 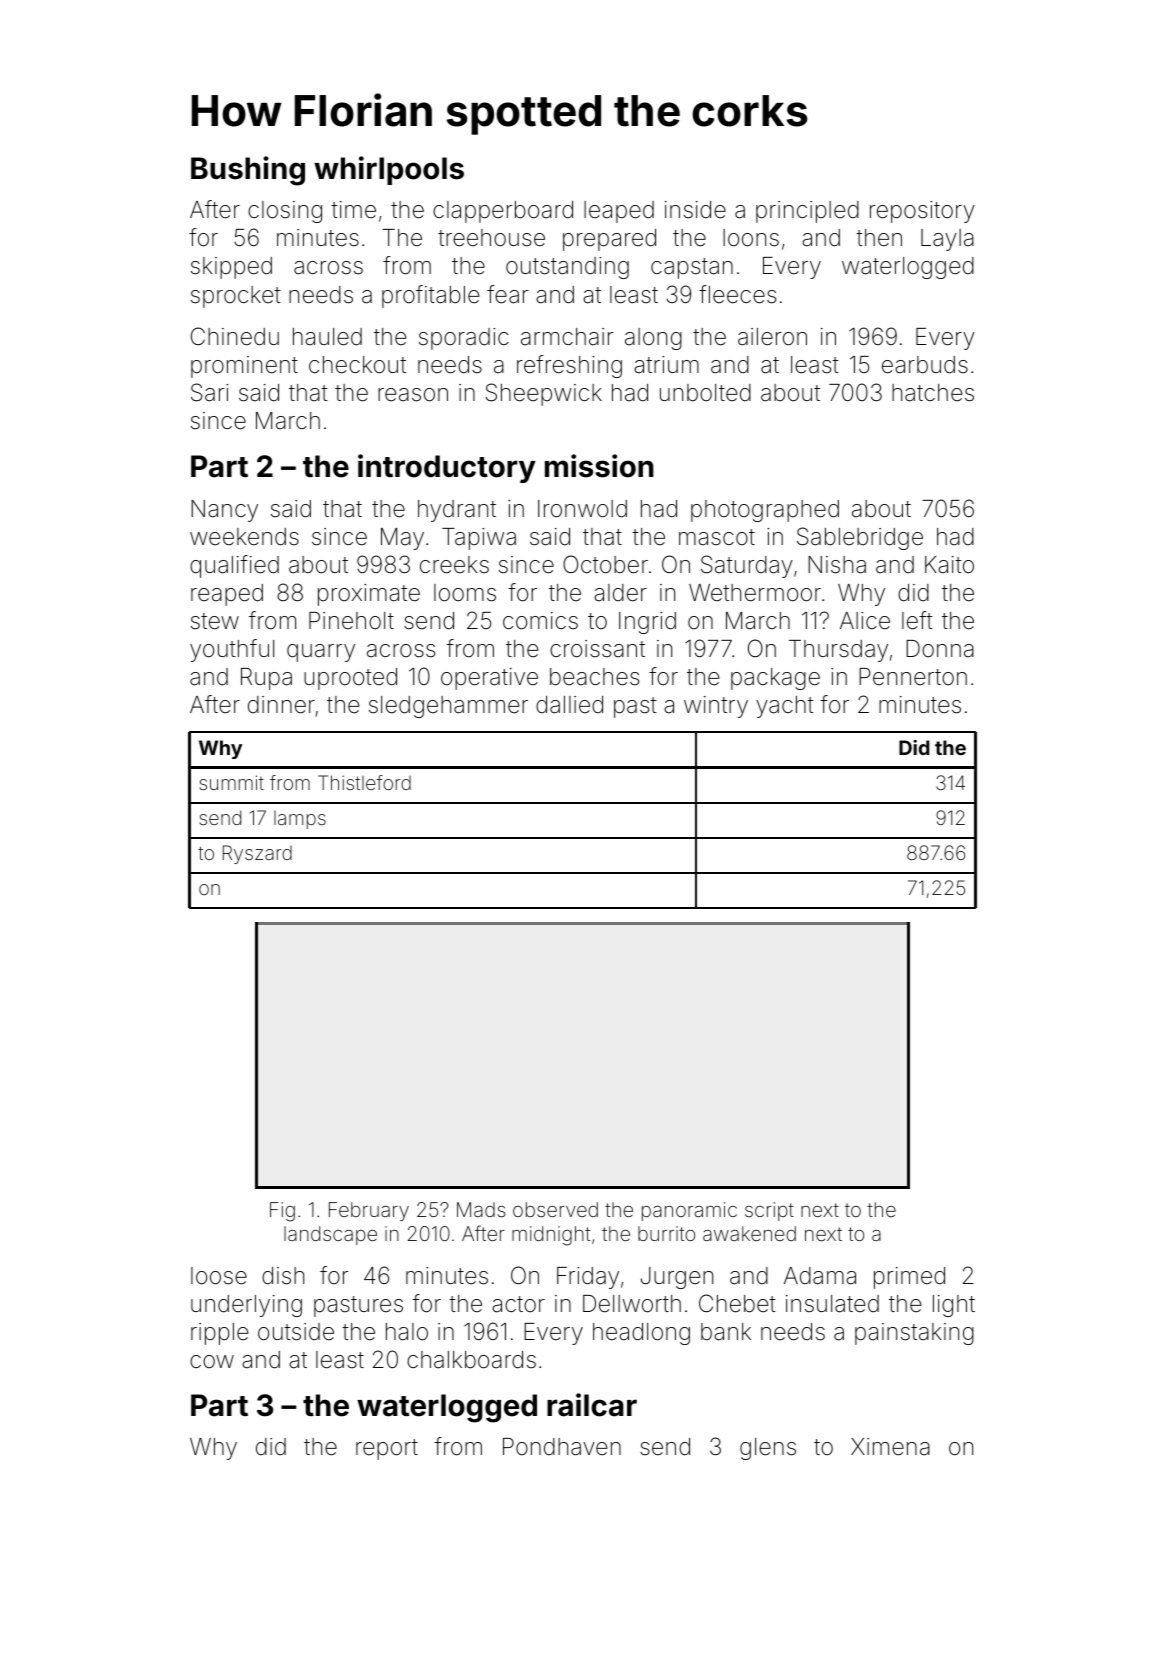 I want to click on yacht, so click(x=785, y=707).
